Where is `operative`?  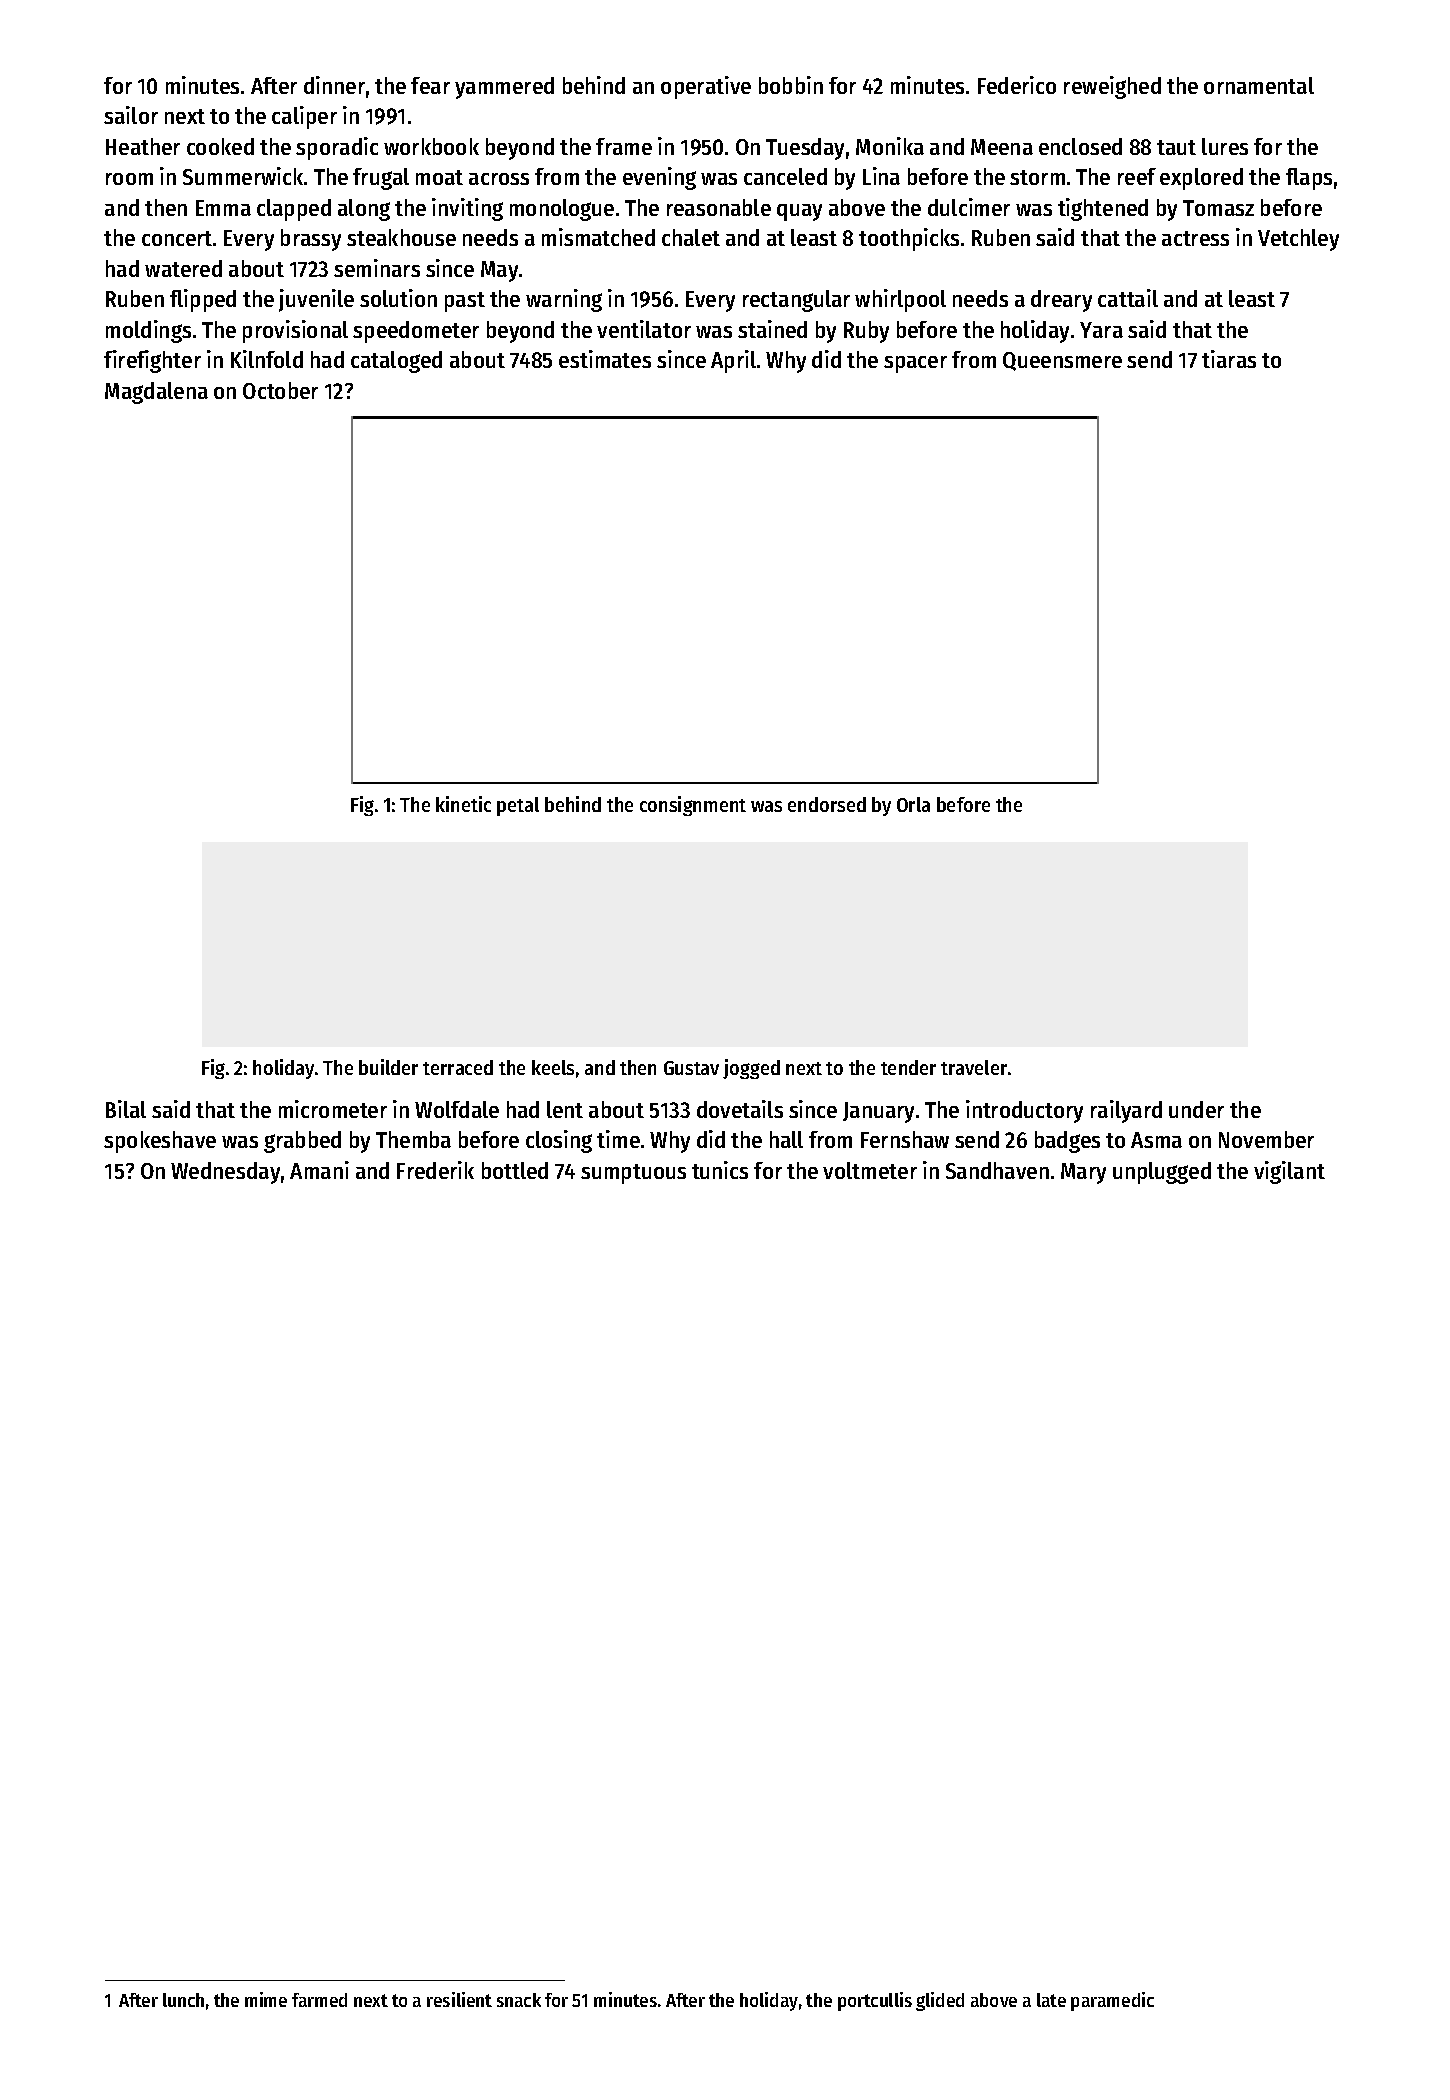
operative is located at coordinates (706, 87).
